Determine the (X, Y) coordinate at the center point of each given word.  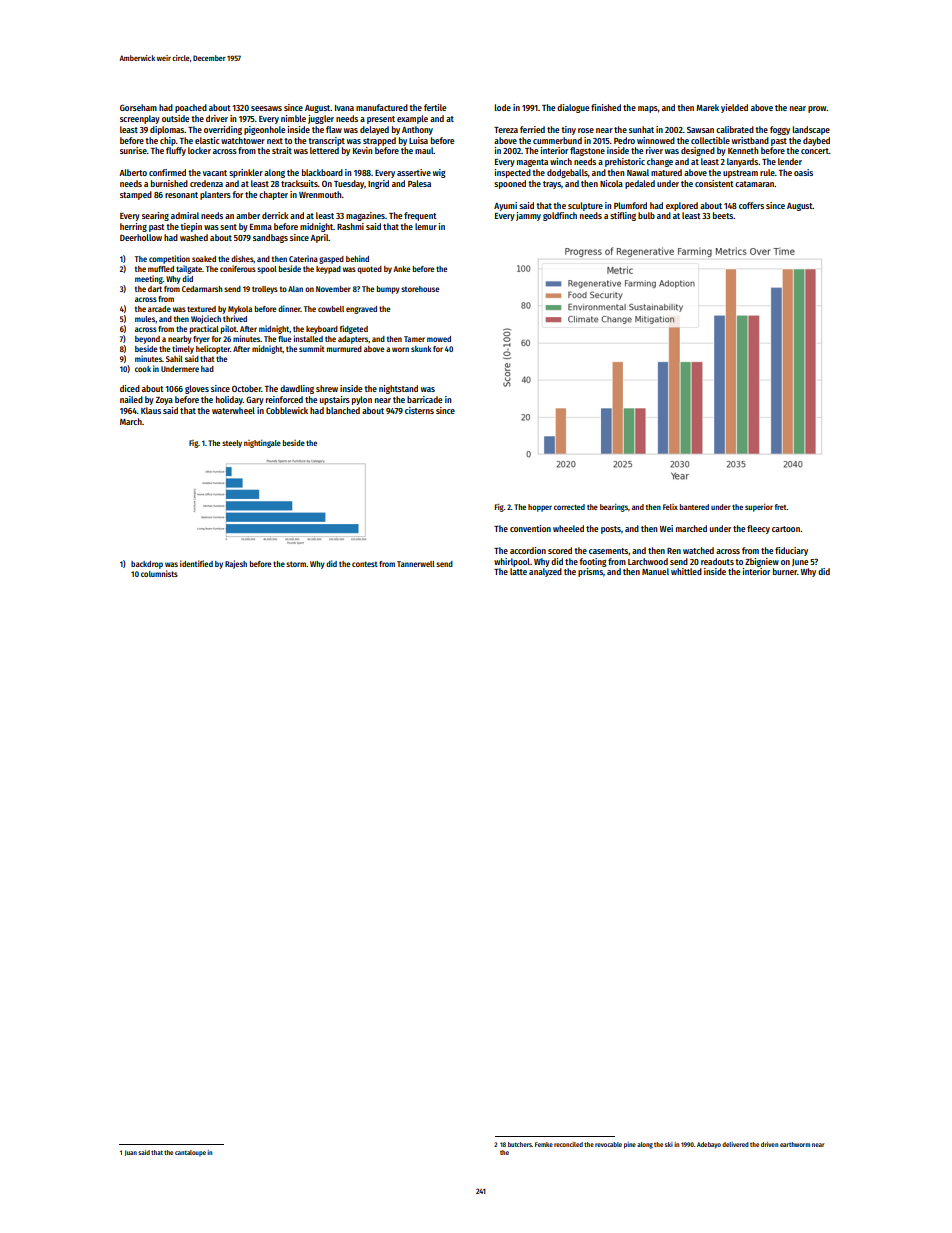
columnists (159, 573)
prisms (590, 572)
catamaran (754, 184)
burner (785, 571)
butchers (520, 1144)
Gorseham (138, 107)
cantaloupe (190, 1153)
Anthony (417, 130)
